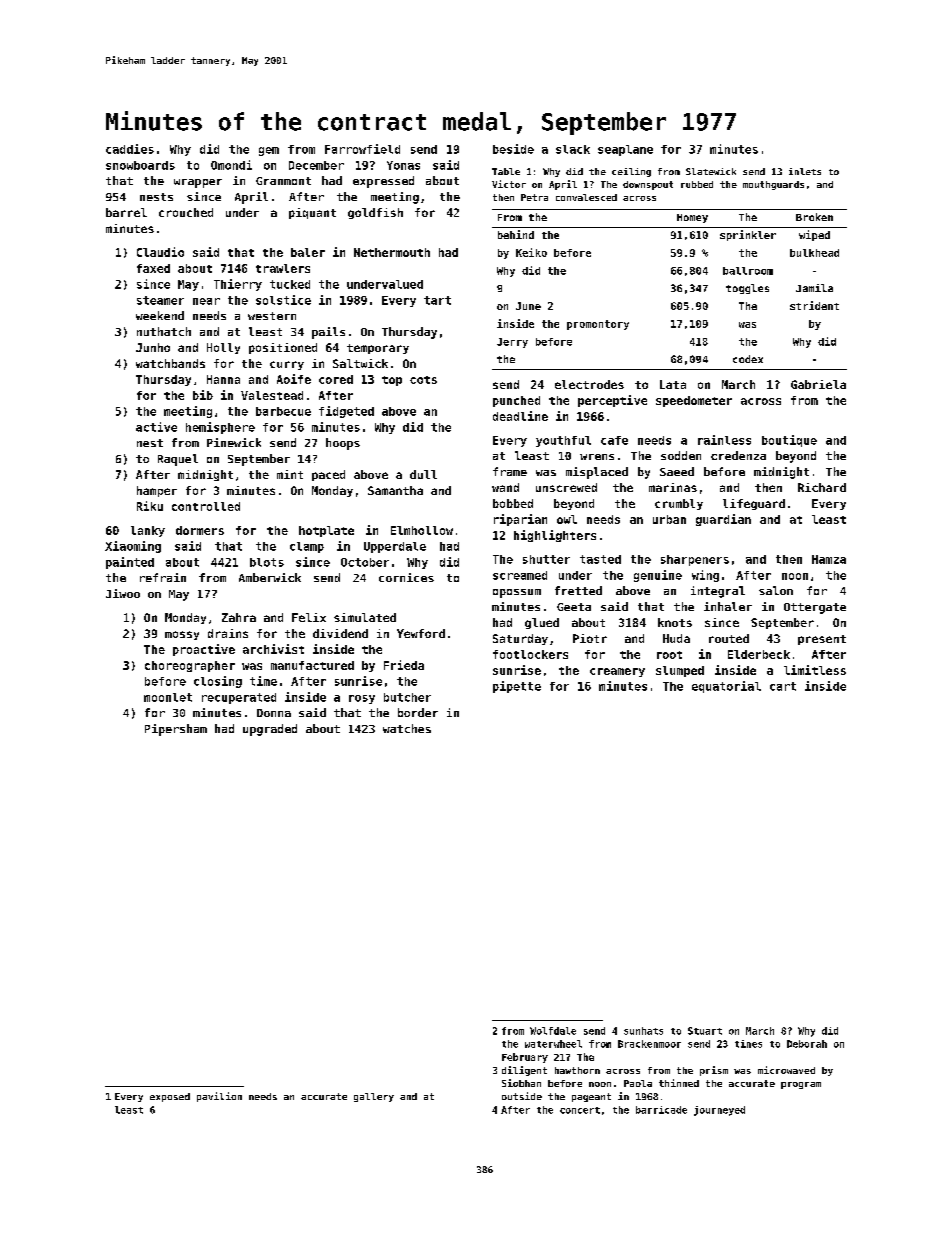  What do you see at coordinates (513, 149) in the screenshot?
I see `beside` at bounding box center [513, 149].
